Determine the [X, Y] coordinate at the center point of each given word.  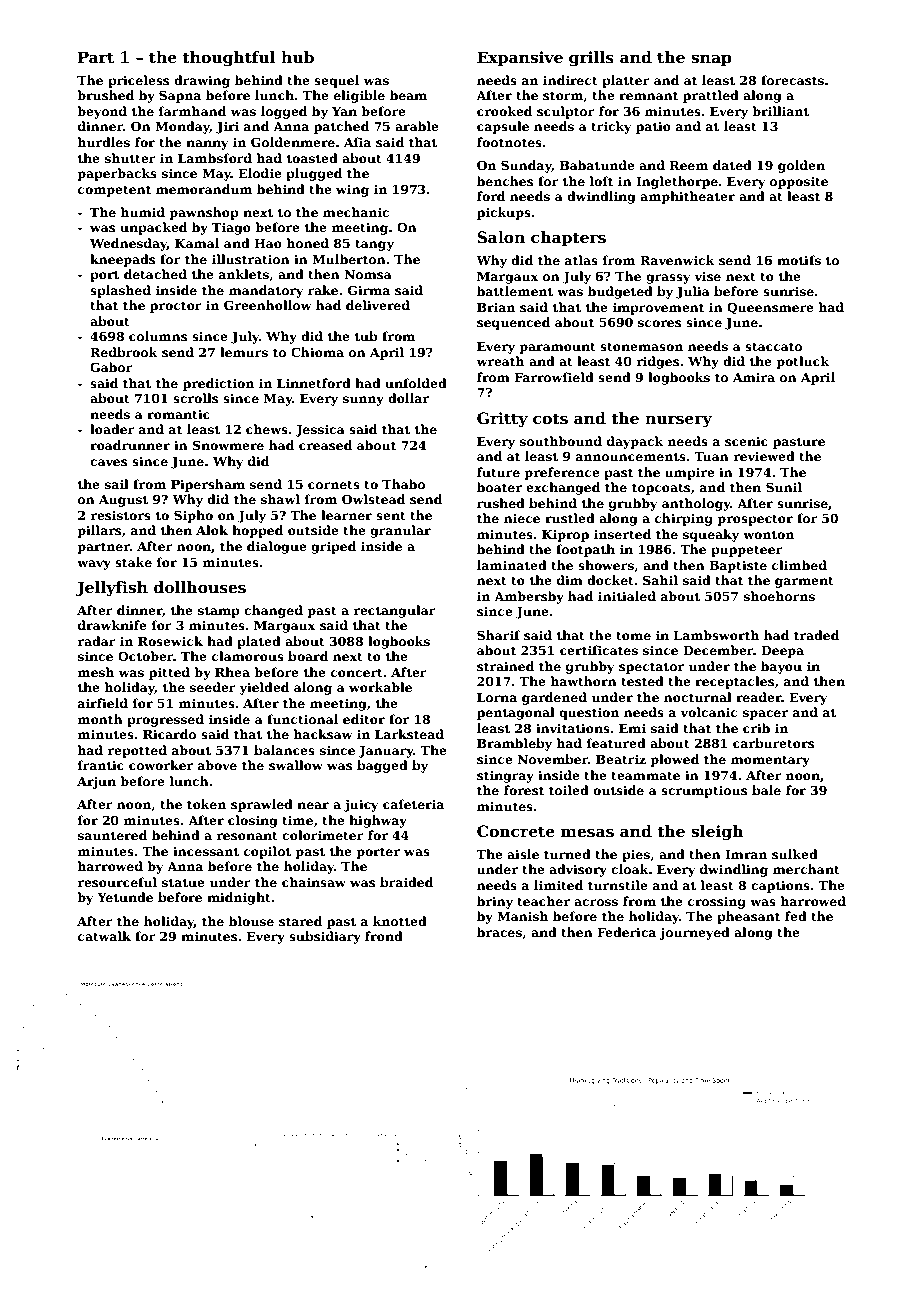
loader [112, 429]
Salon [501, 237]
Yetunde [125, 897]
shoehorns [779, 596]
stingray [505, 776]
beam [408, 95]
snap [711, 60]
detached [155, 274]
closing [252, 821]
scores [659, 323]
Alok [212, 530]
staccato [773, 346]
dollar [408, 398]
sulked [795, 854]
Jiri [227, 127]
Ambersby [529, 597]
